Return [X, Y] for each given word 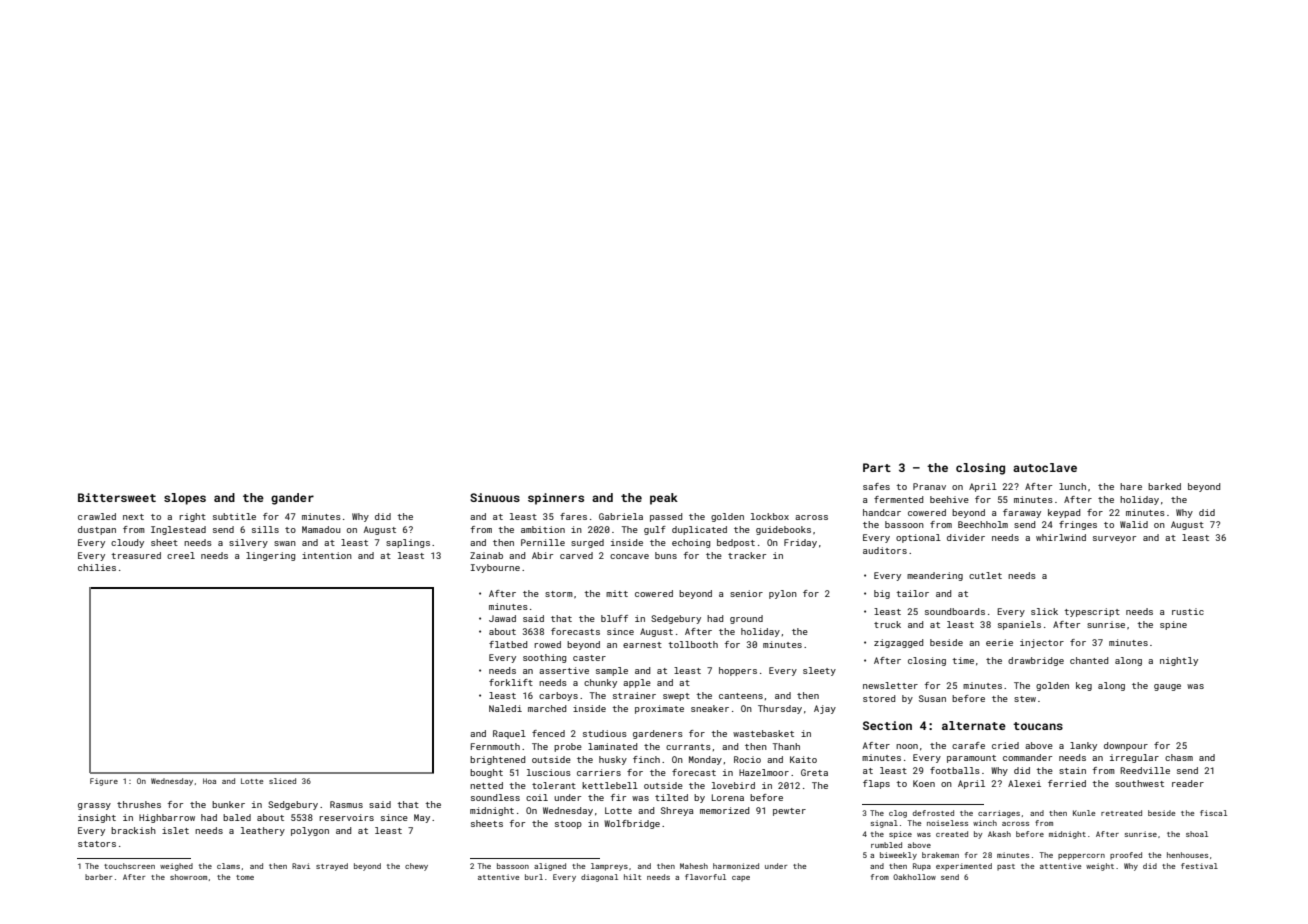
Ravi [301, 866]
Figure [104, 782]
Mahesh [694, 866]
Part [877, 467]
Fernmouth [495, 746]
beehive [949, 499]
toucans [1038, 726]
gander [292, 499]
